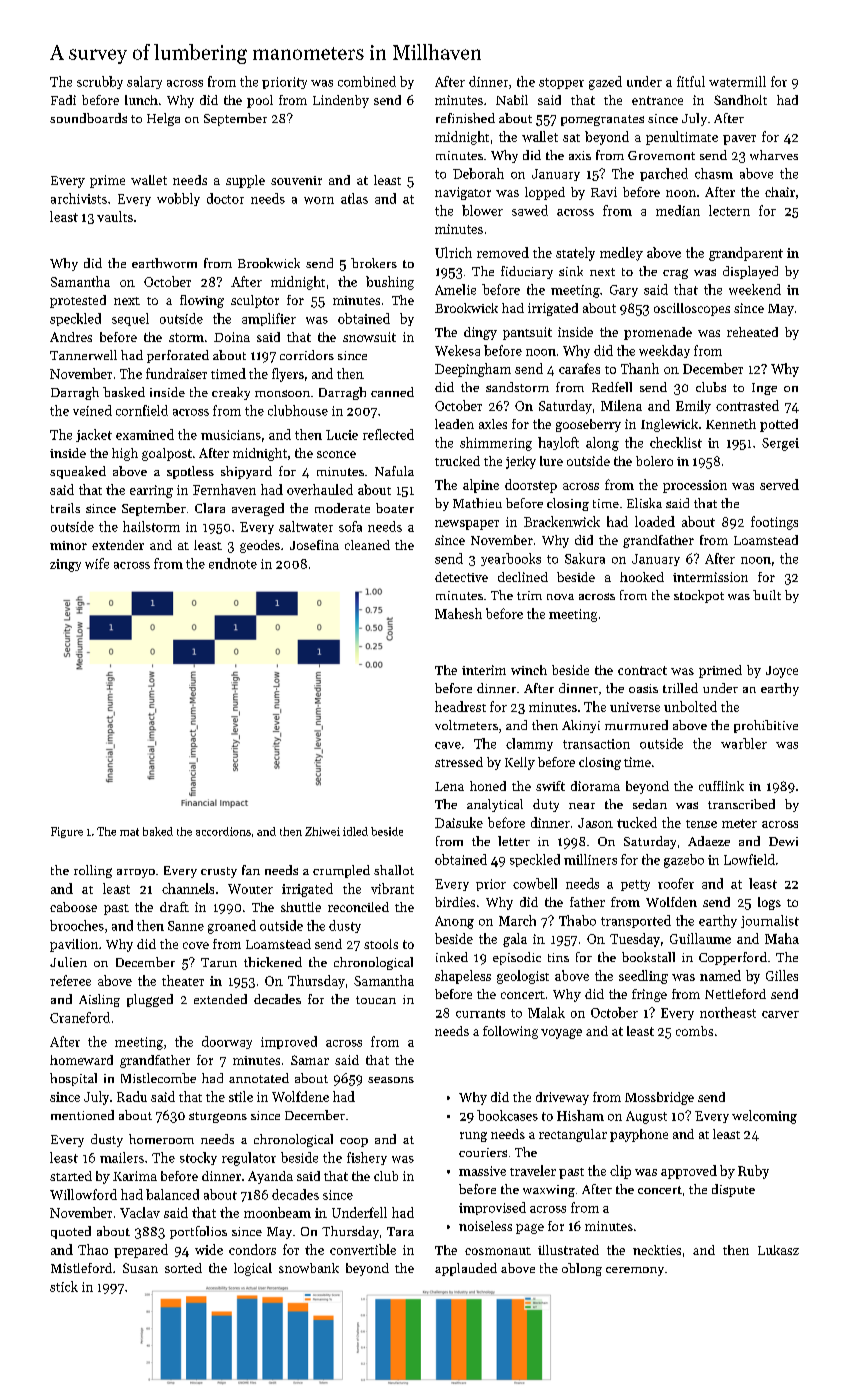  Describe the element at coordinates (388, 434) in the page. I see `reflected` at that location.
